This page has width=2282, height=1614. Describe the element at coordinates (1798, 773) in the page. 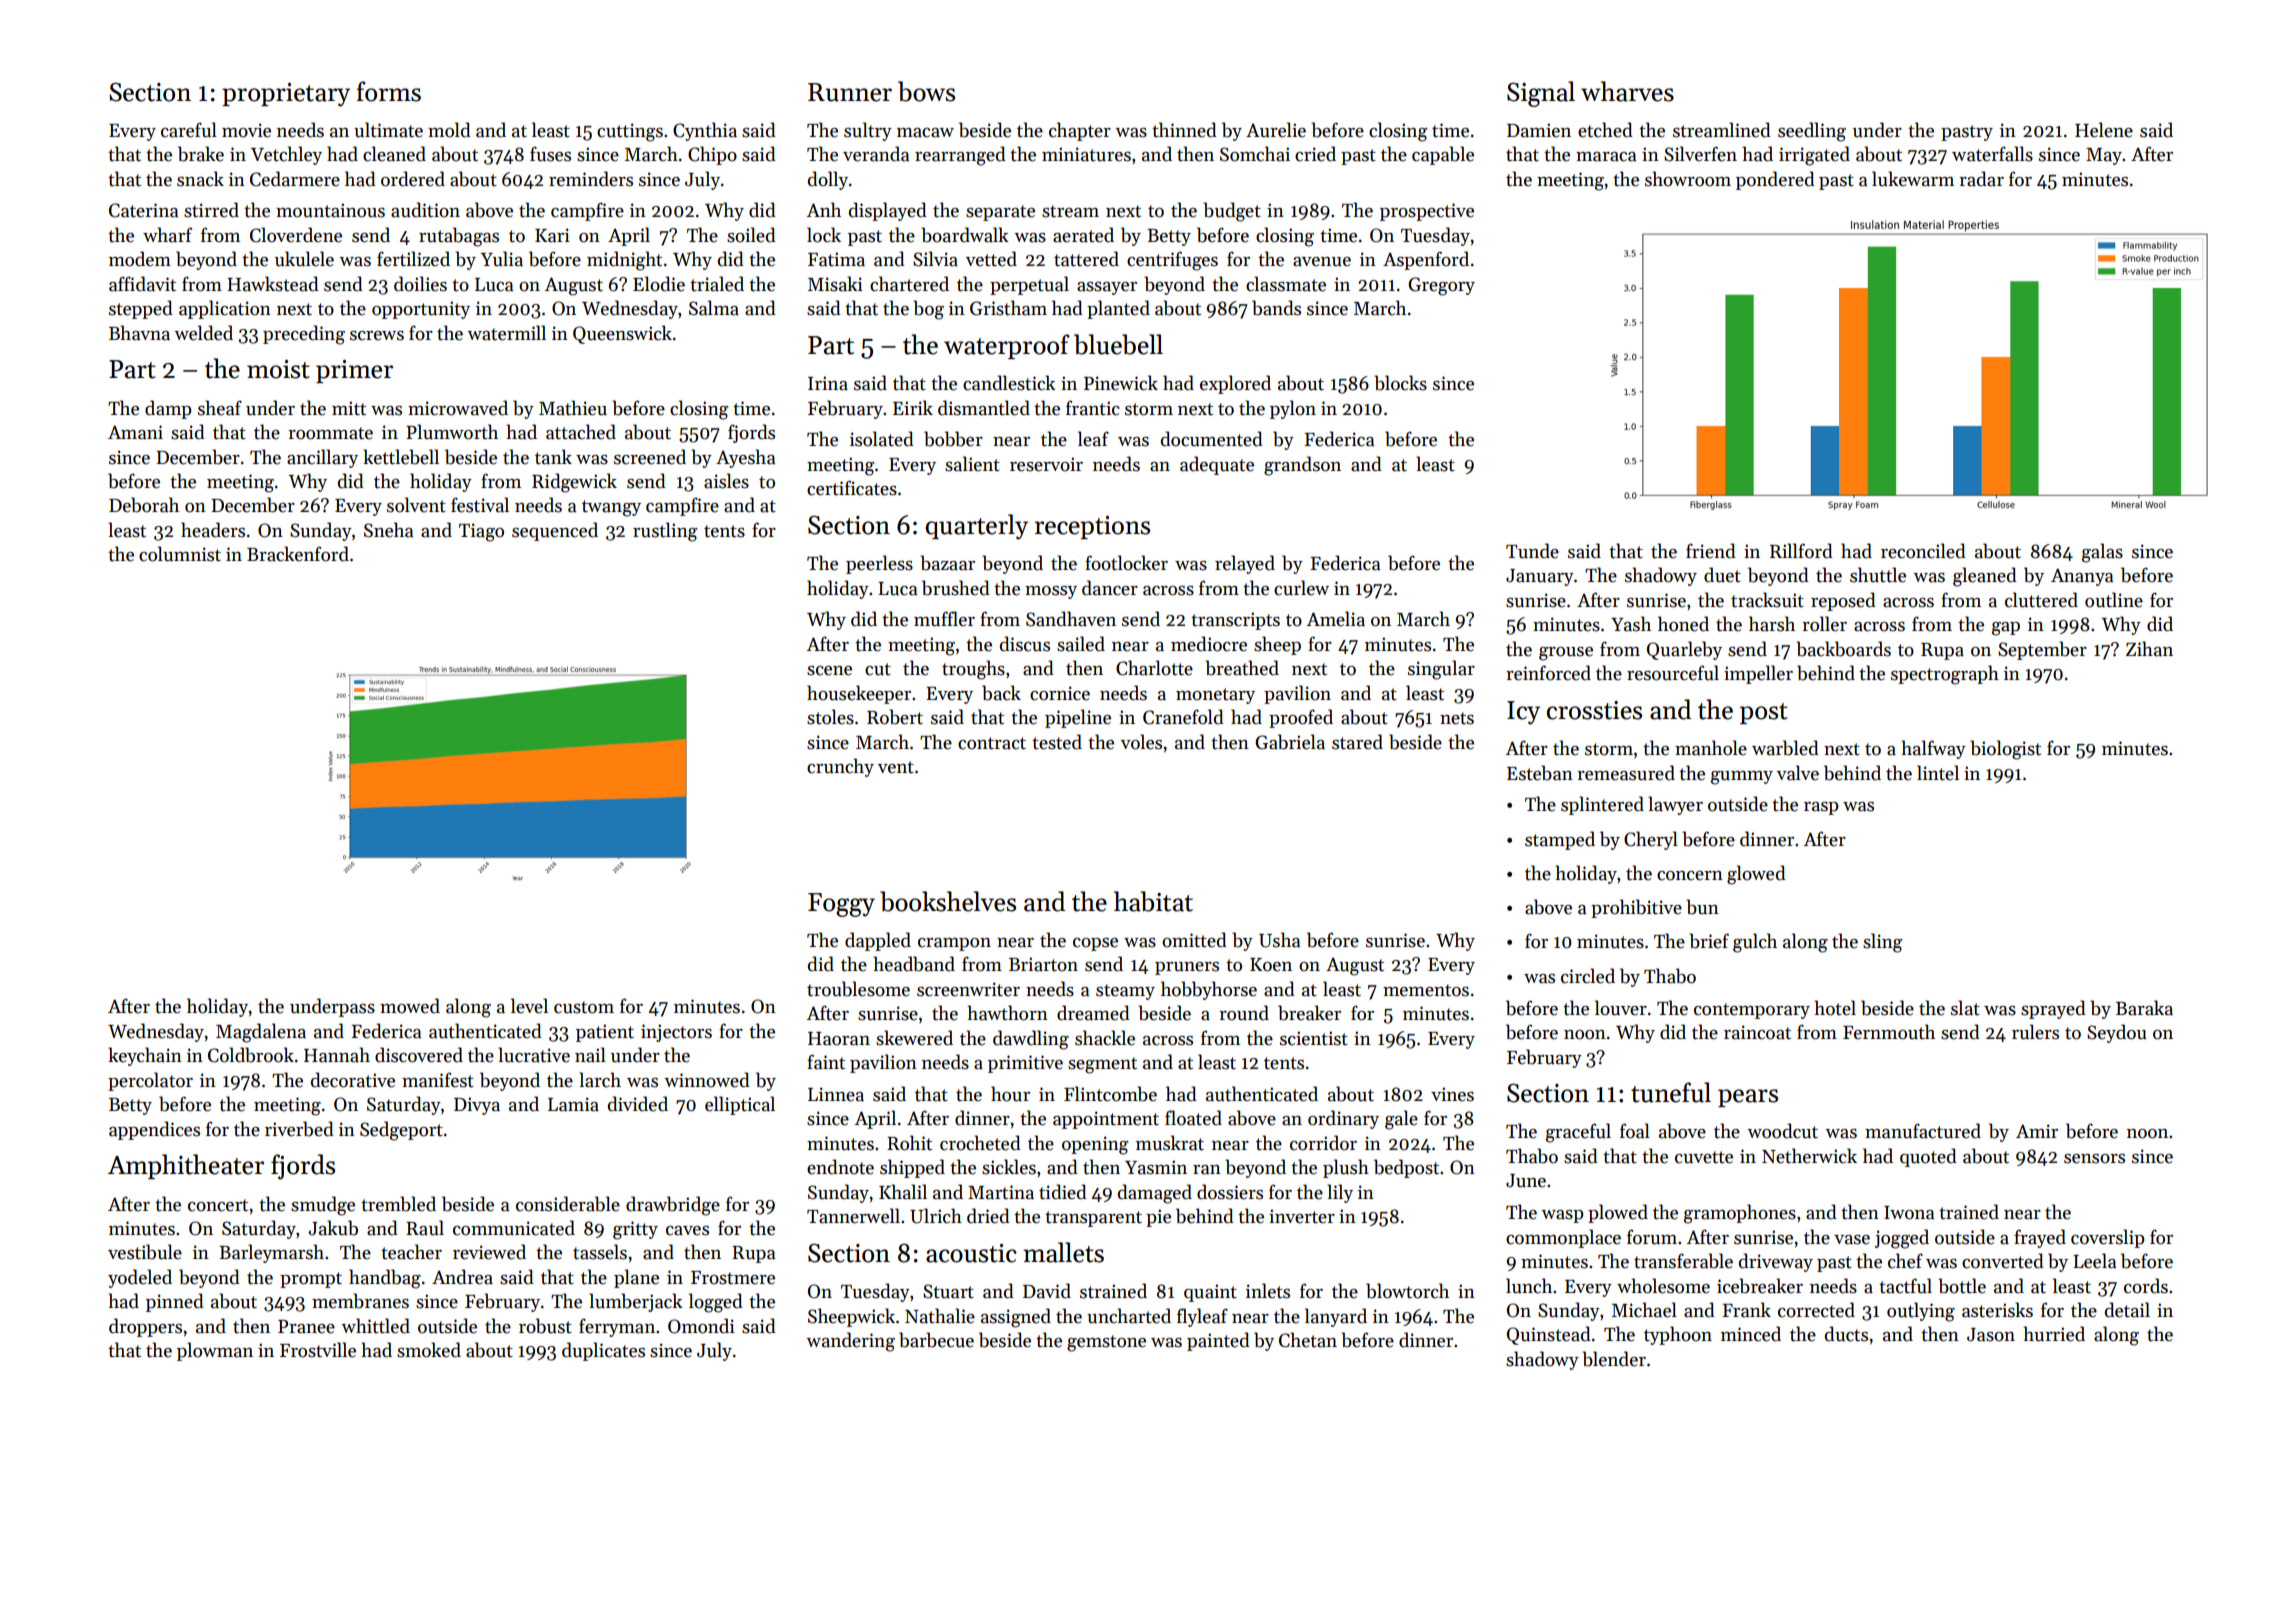

I see `valve` at that location.
